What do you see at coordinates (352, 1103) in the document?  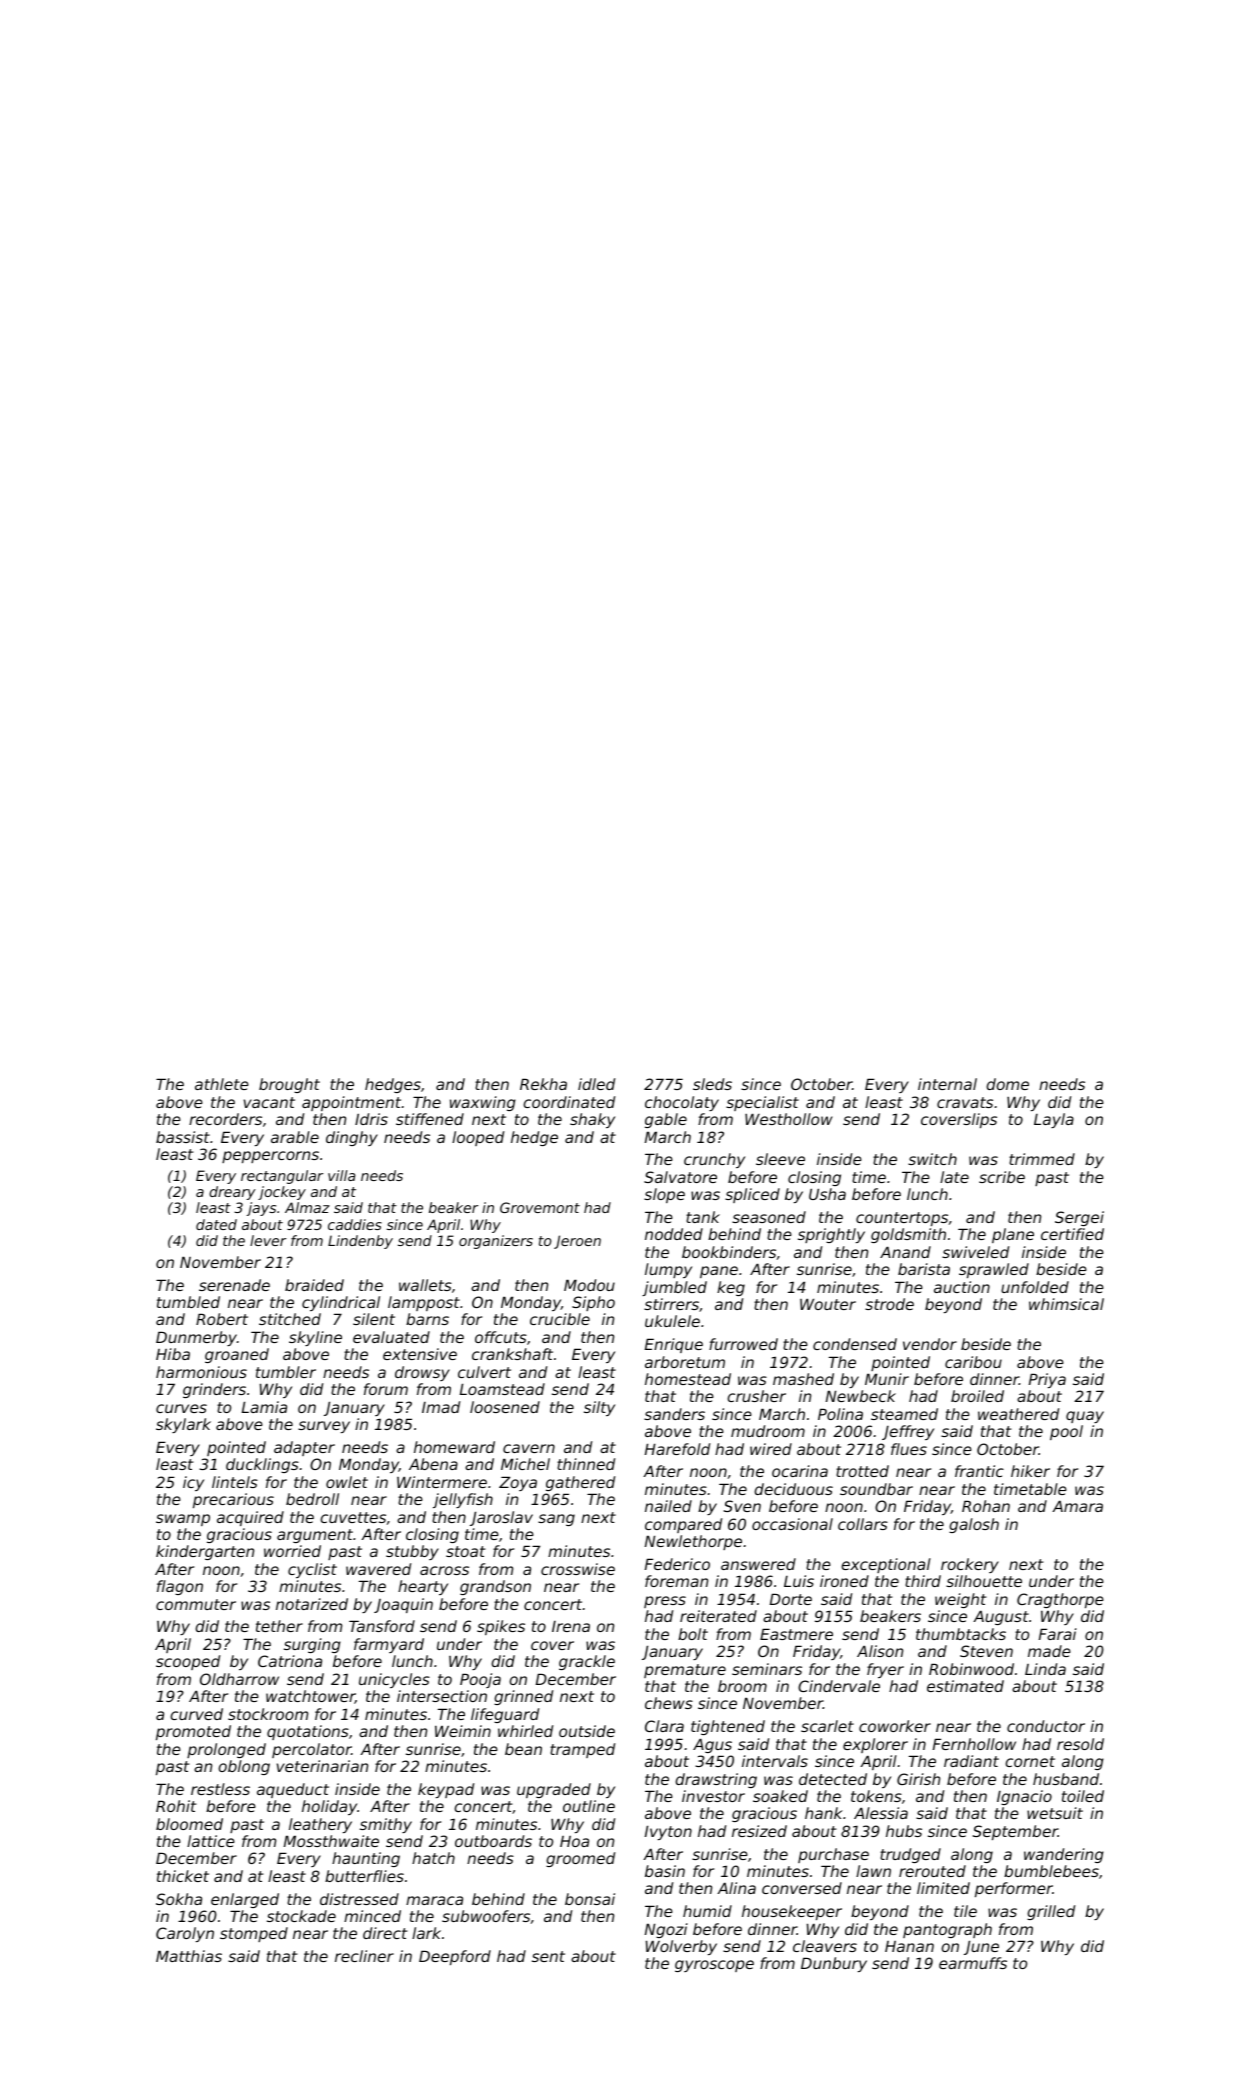 I see `appointment` at bounding box center [352, 1103].
